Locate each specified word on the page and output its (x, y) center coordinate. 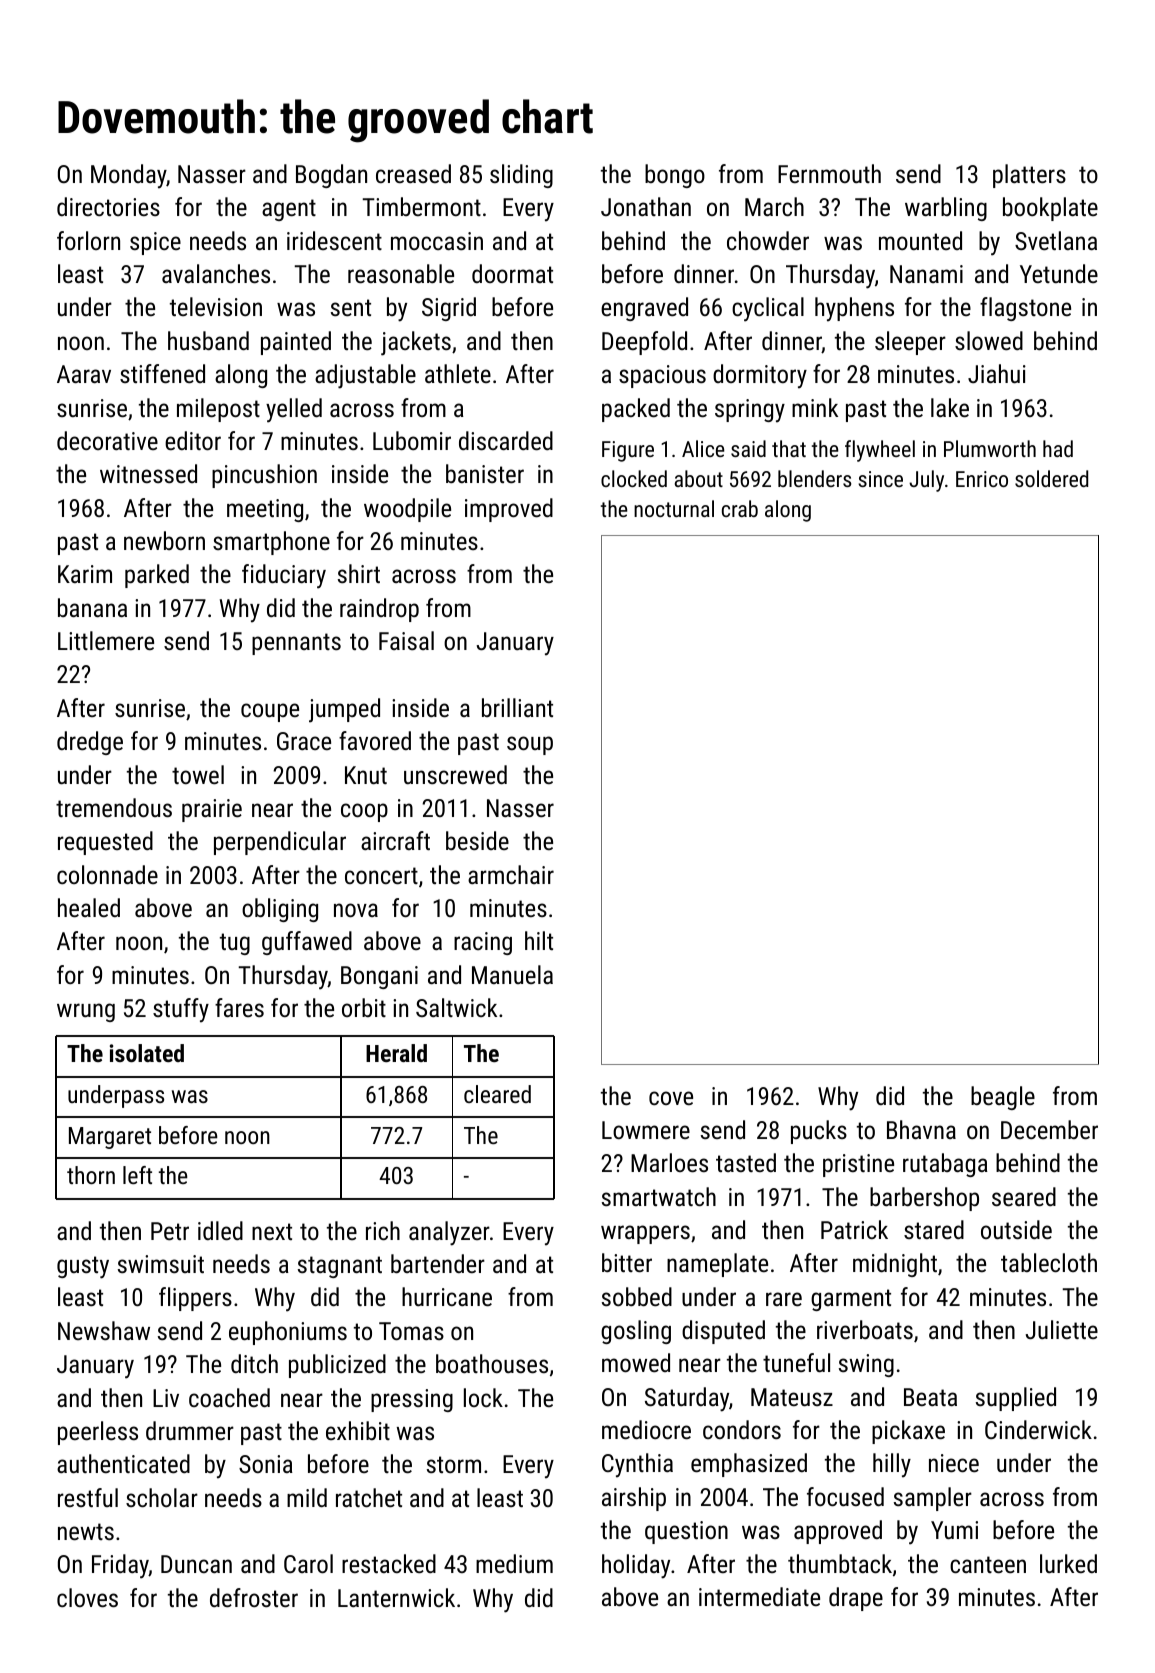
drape (856, 1599)
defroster (254, 1597)
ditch (254, 1363)
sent (351, 307)
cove (671, 1098)
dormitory (760, 376)
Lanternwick (396, 1597)
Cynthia (637, 1465)
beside (477, 840)
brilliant (517, 707)
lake (950, 407)
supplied (1016, 1399)
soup (530, 745)
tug (235, 944)
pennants (296, 644)
